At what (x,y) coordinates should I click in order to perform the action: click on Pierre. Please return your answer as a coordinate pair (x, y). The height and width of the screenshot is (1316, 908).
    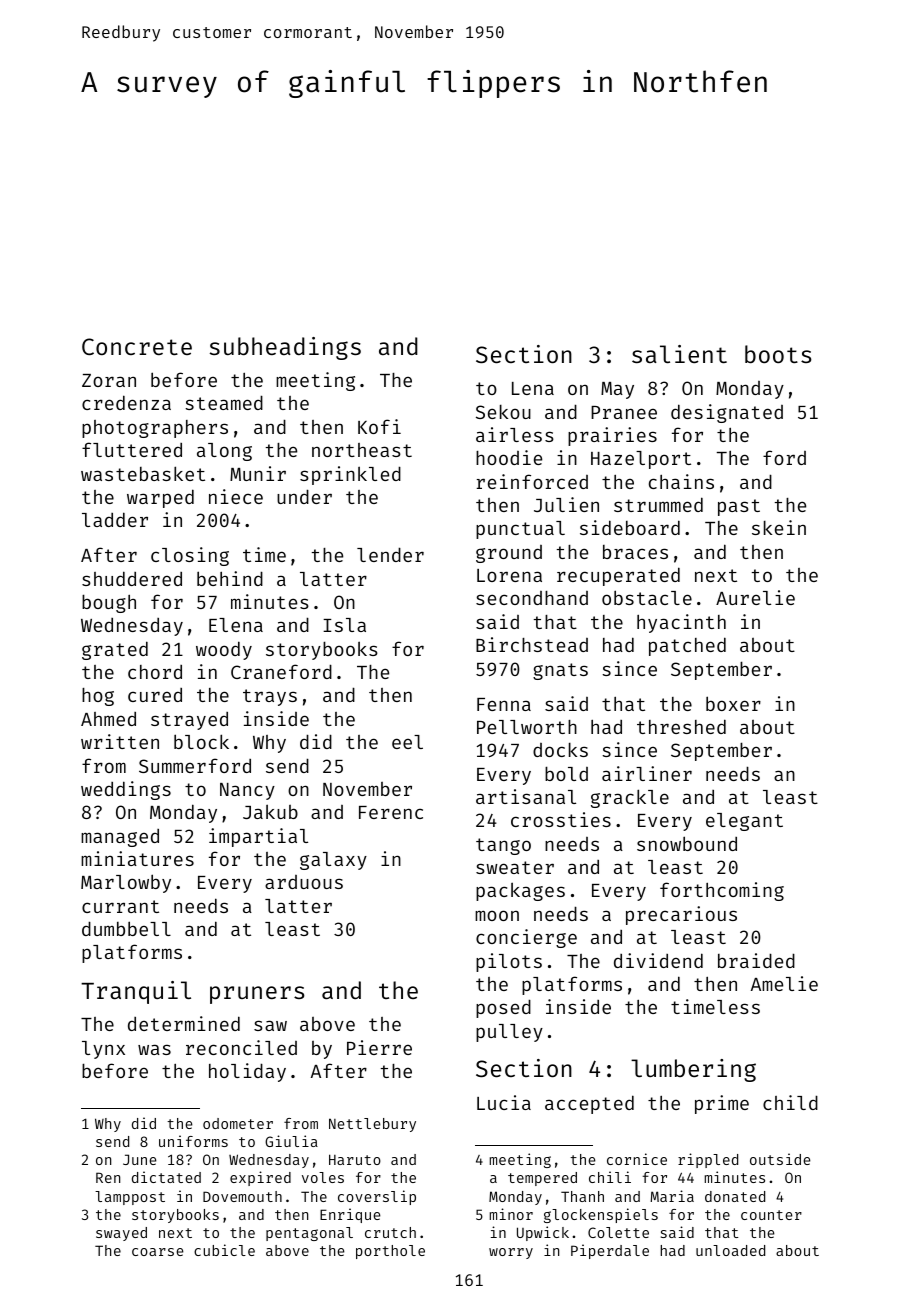
    Looking at the image, I should click on (379, 1047).
